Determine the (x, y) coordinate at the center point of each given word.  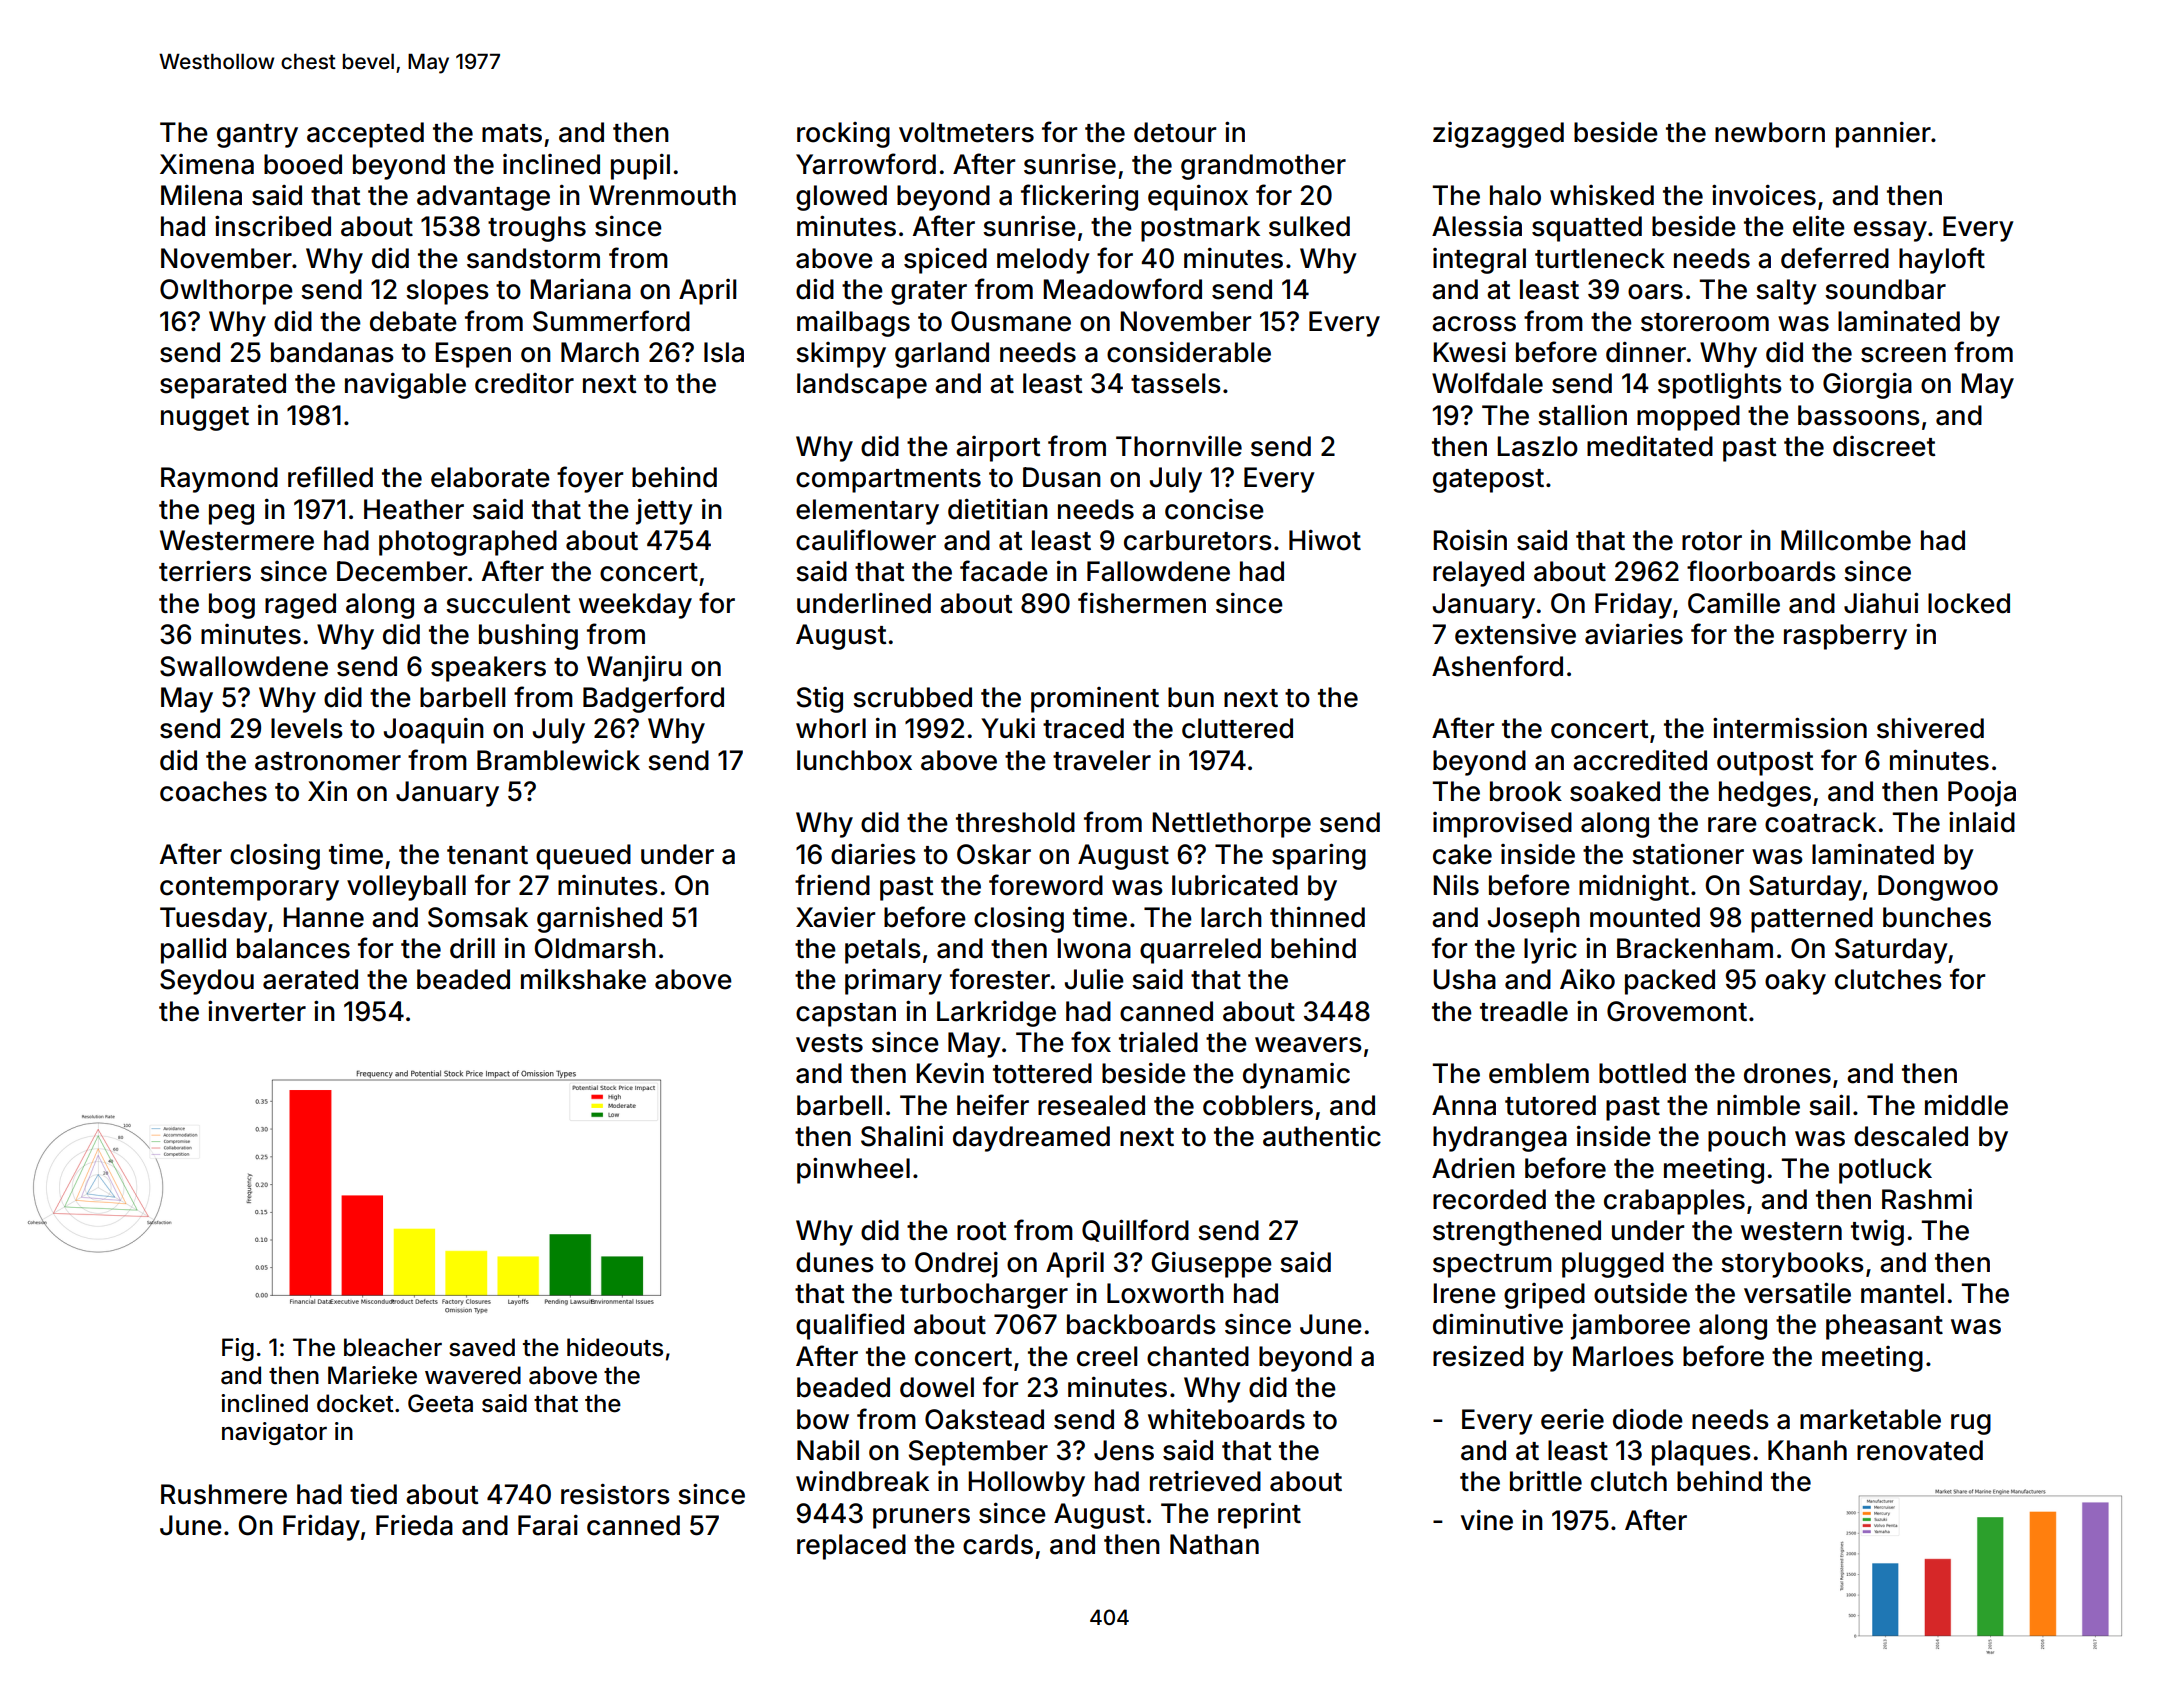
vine (1487, 1520)
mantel (1902, 1293)
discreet (1884, 446)
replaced (851, 1547)
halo (1515, 195)
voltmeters (966, 132)
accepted (365, 135)
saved (482, 1347)
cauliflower (866, 540)
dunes (835, 1262)
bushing (528, 636)
